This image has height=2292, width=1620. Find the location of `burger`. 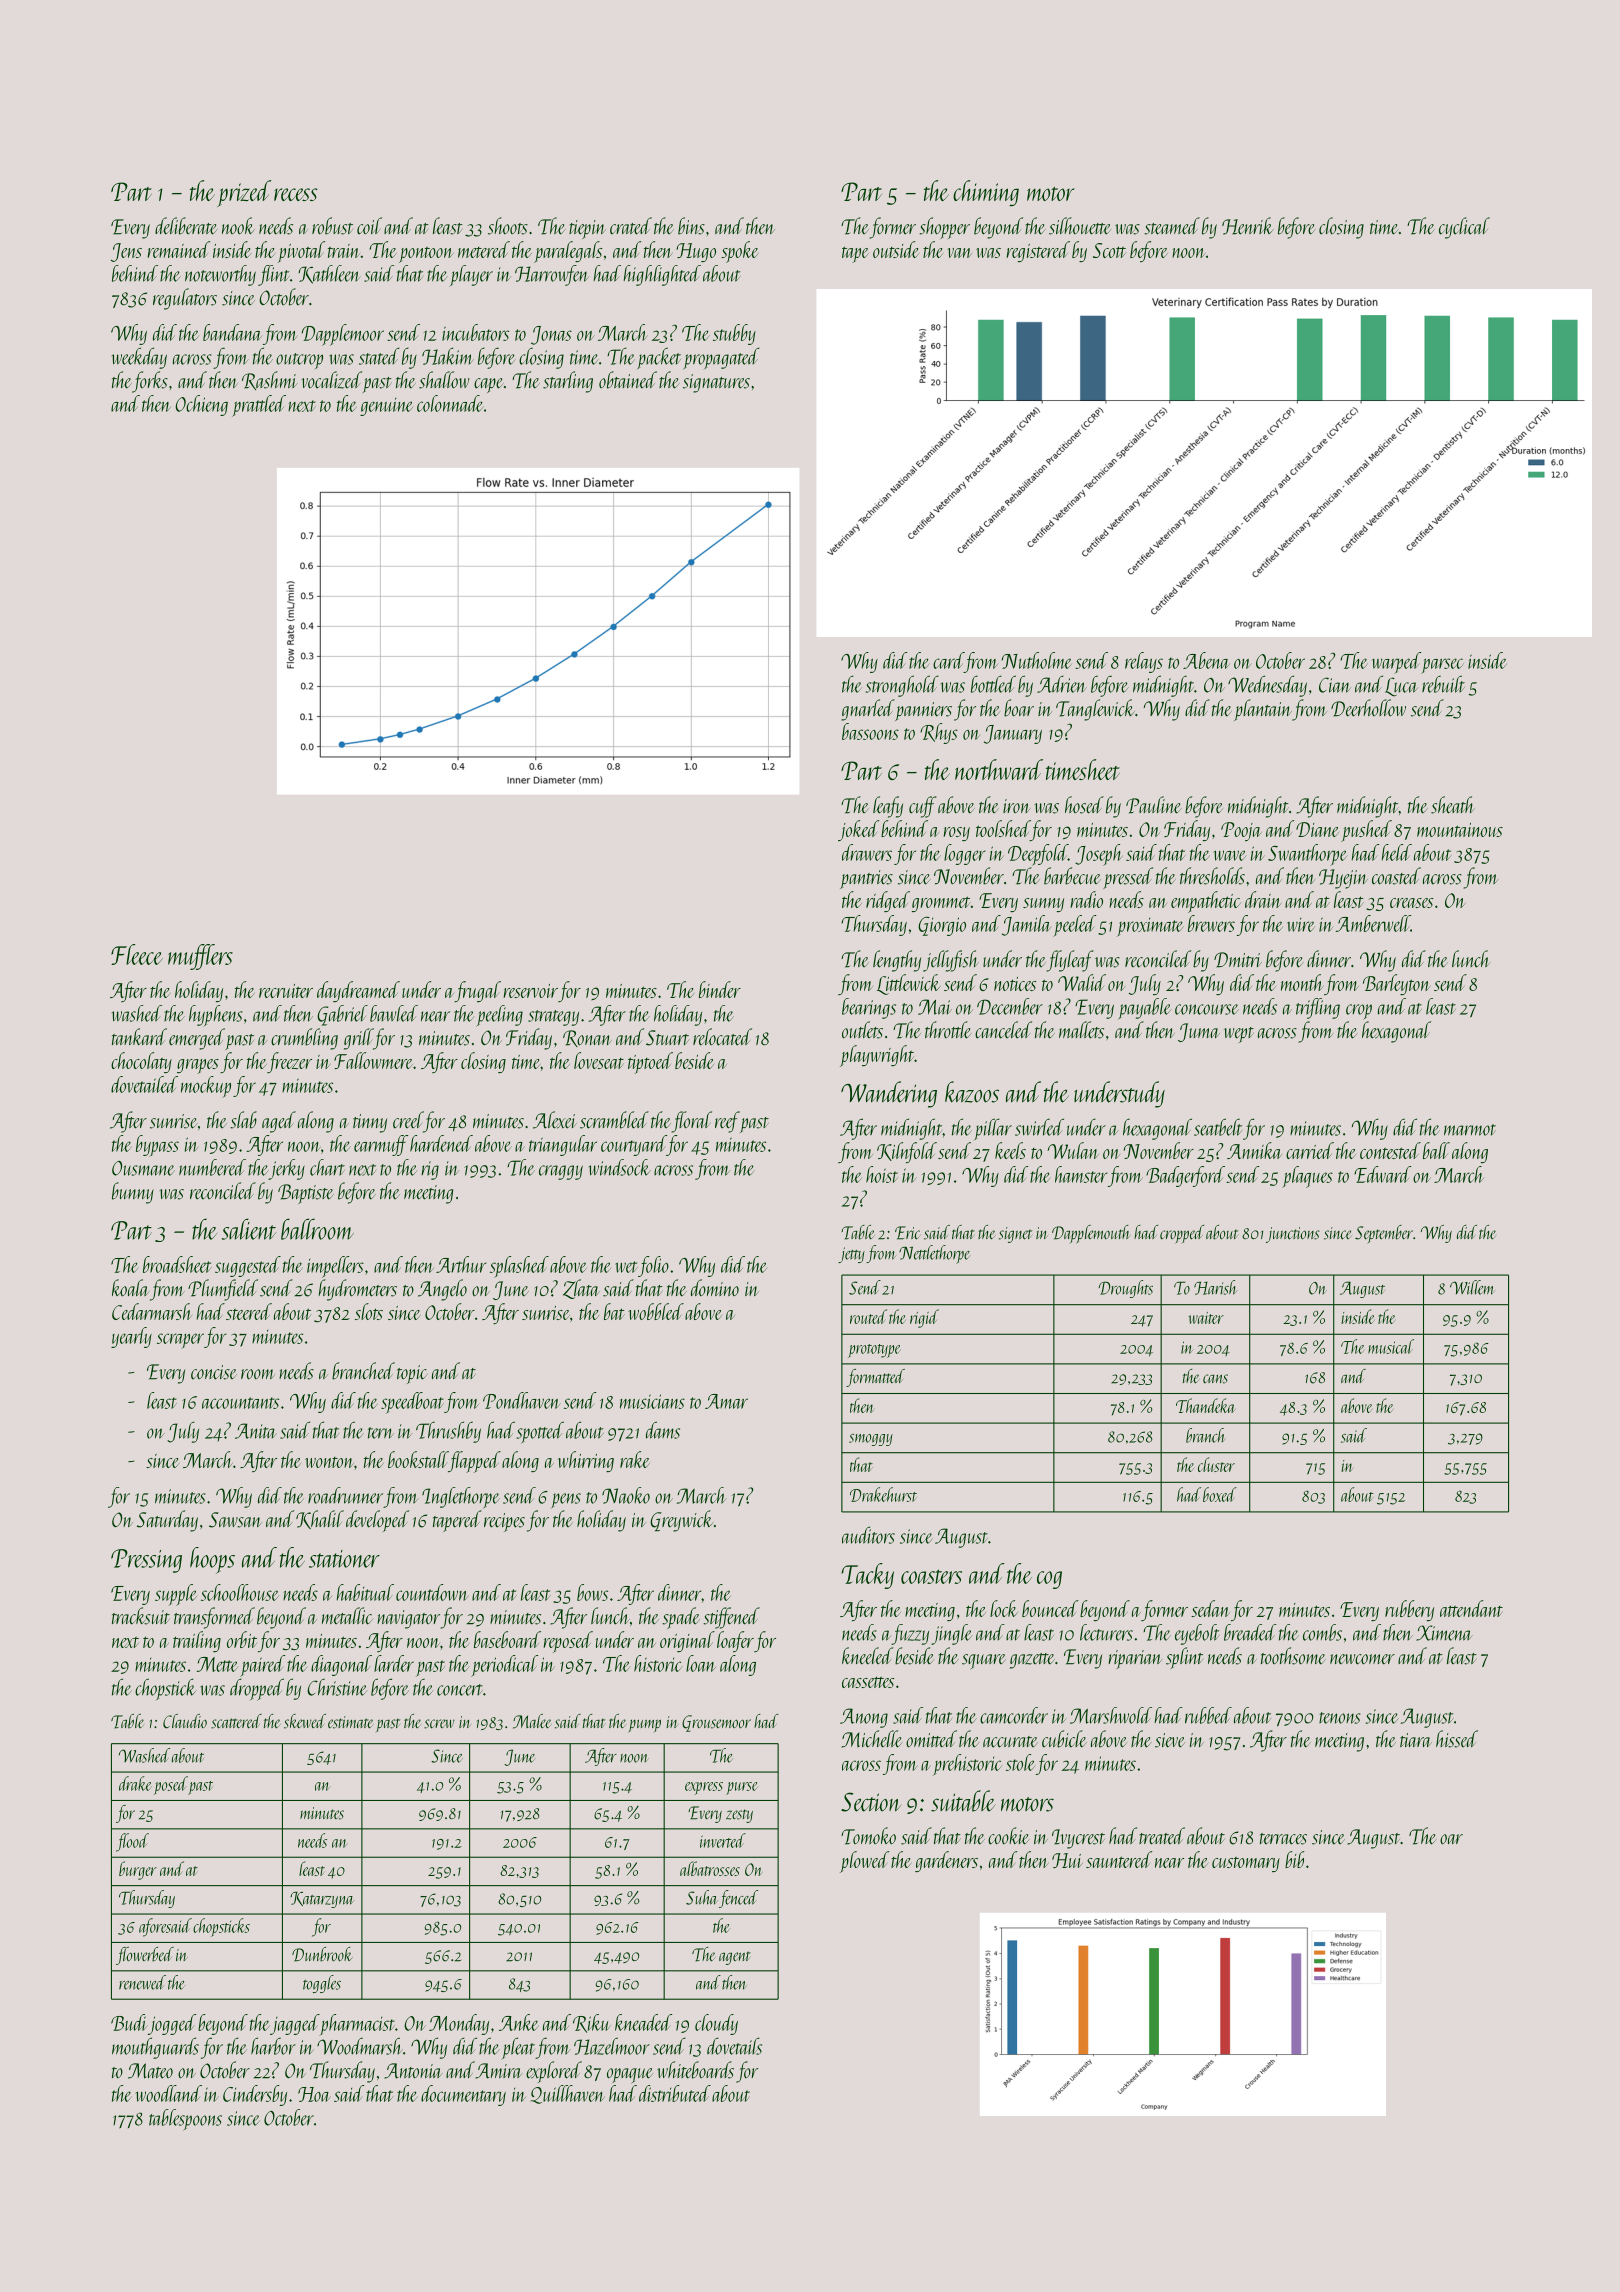

burger is located at coordinates (138, 1870).
